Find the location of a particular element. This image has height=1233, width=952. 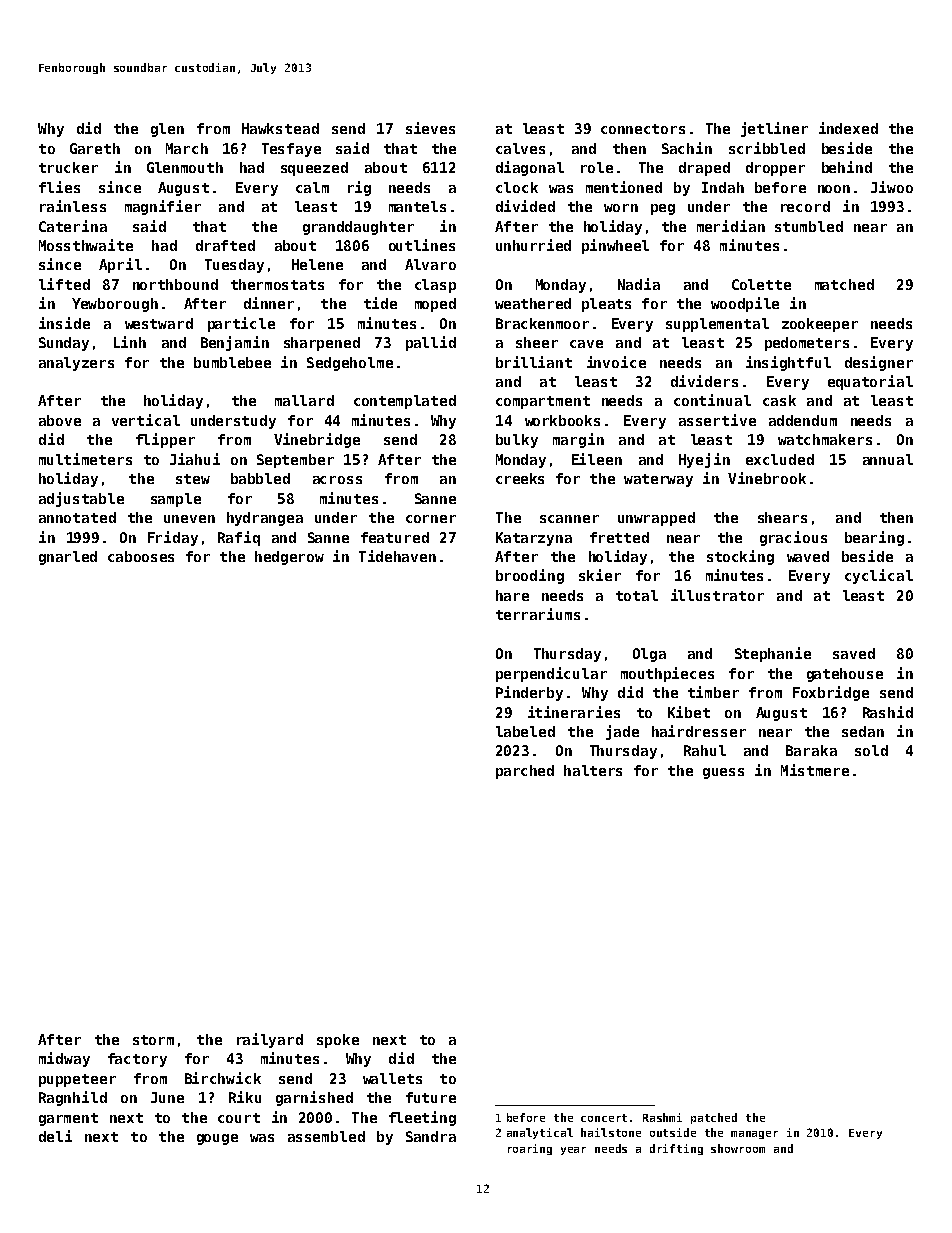

cabooses is located at coordinates (141, 556).
